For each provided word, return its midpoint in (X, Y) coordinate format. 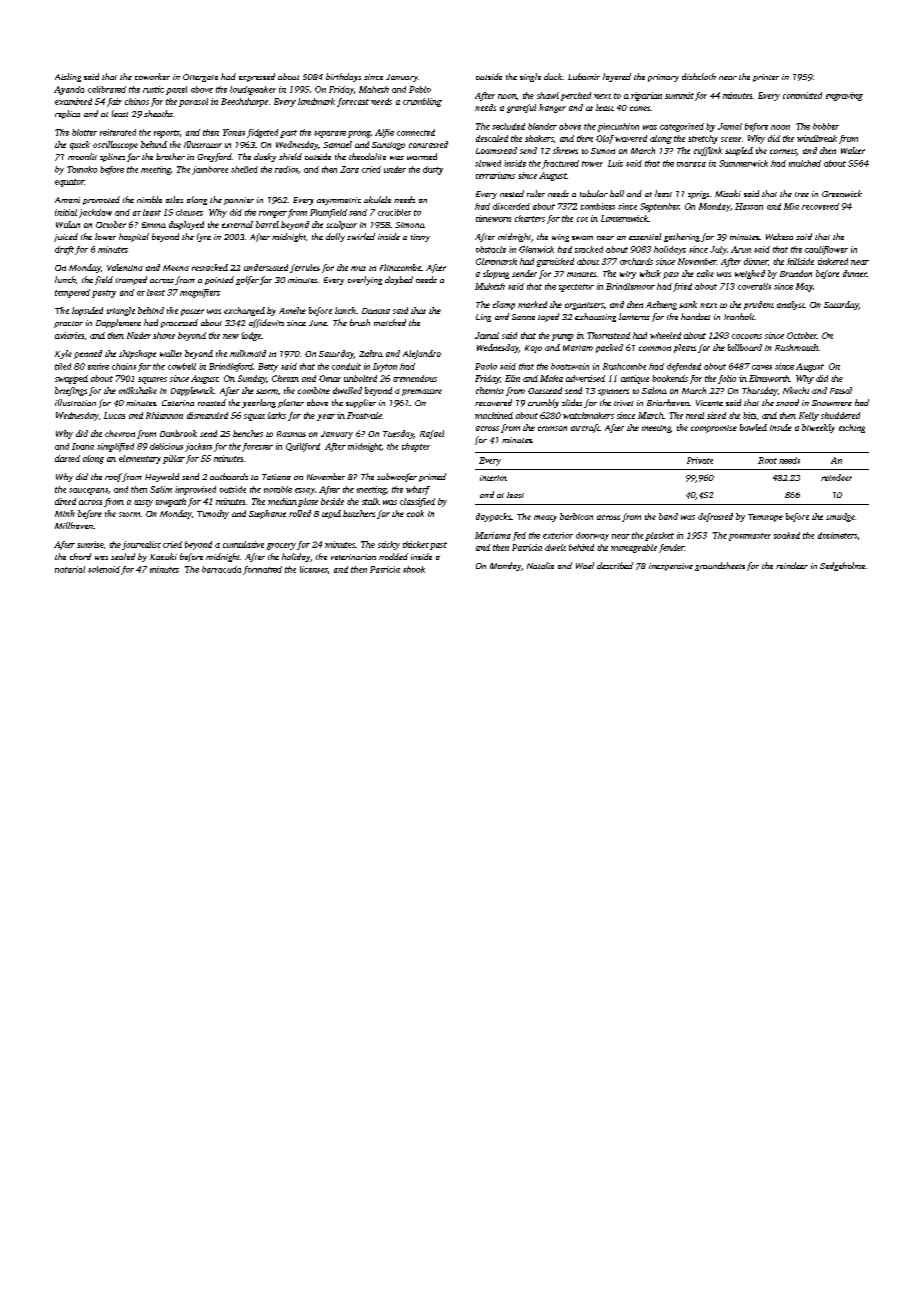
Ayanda (69, 90)
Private (700, 460)
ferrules (305, 268)
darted (67, 458)
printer (766, 78)
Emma (154, 225)
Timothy (213, 514)
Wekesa (779, 236)
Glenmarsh (496, 261)
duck (553, 76)
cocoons (747, 336)
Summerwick (743, 163)
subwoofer (397, 477)
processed (179, 323)
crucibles (394, 212)
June (318, 323)
